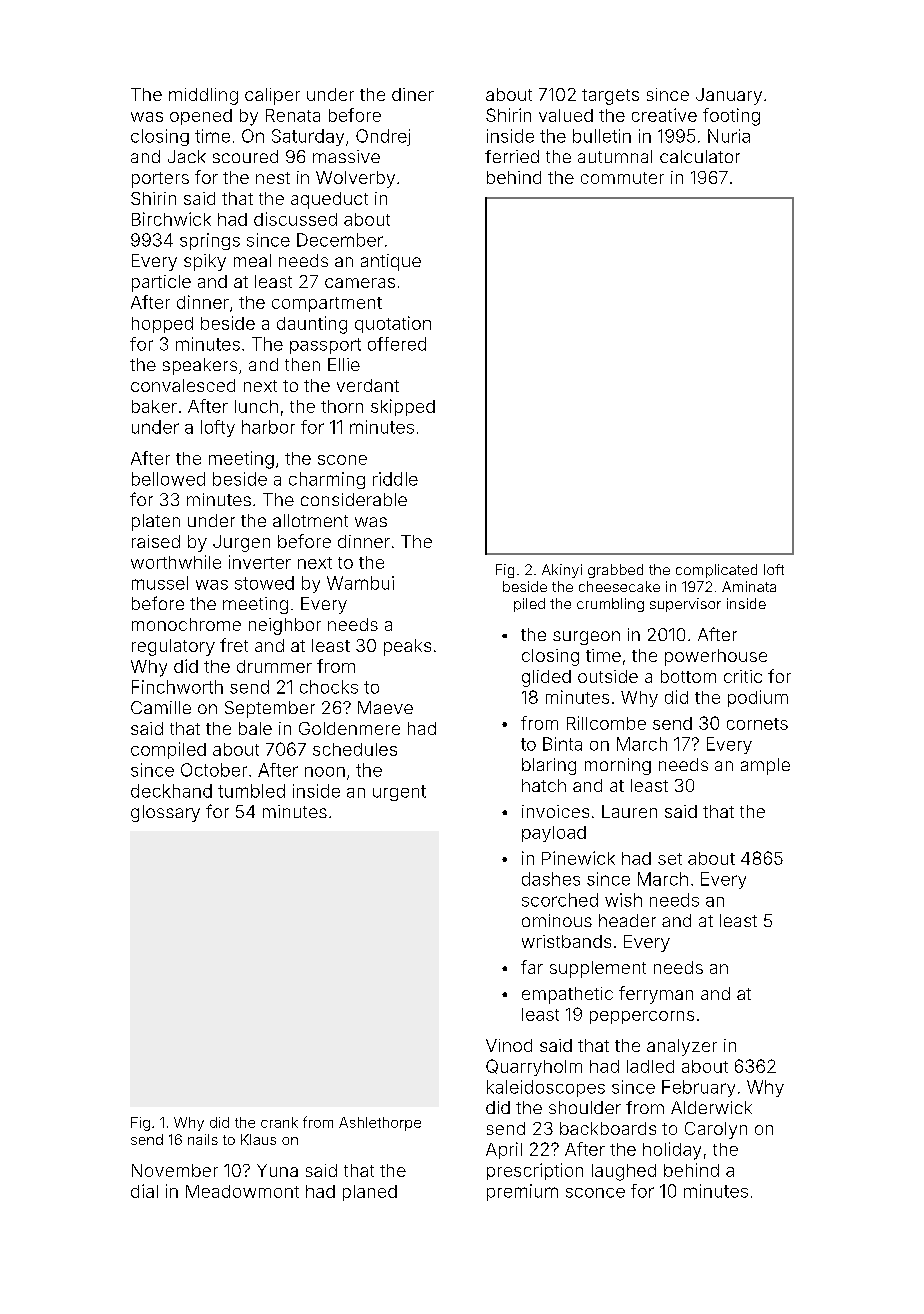 The width and height of the document is (924, 1314). What do you see at coordinates (279, 1122) in the document?
I see `crank` at bounding box center [279, 1122].
